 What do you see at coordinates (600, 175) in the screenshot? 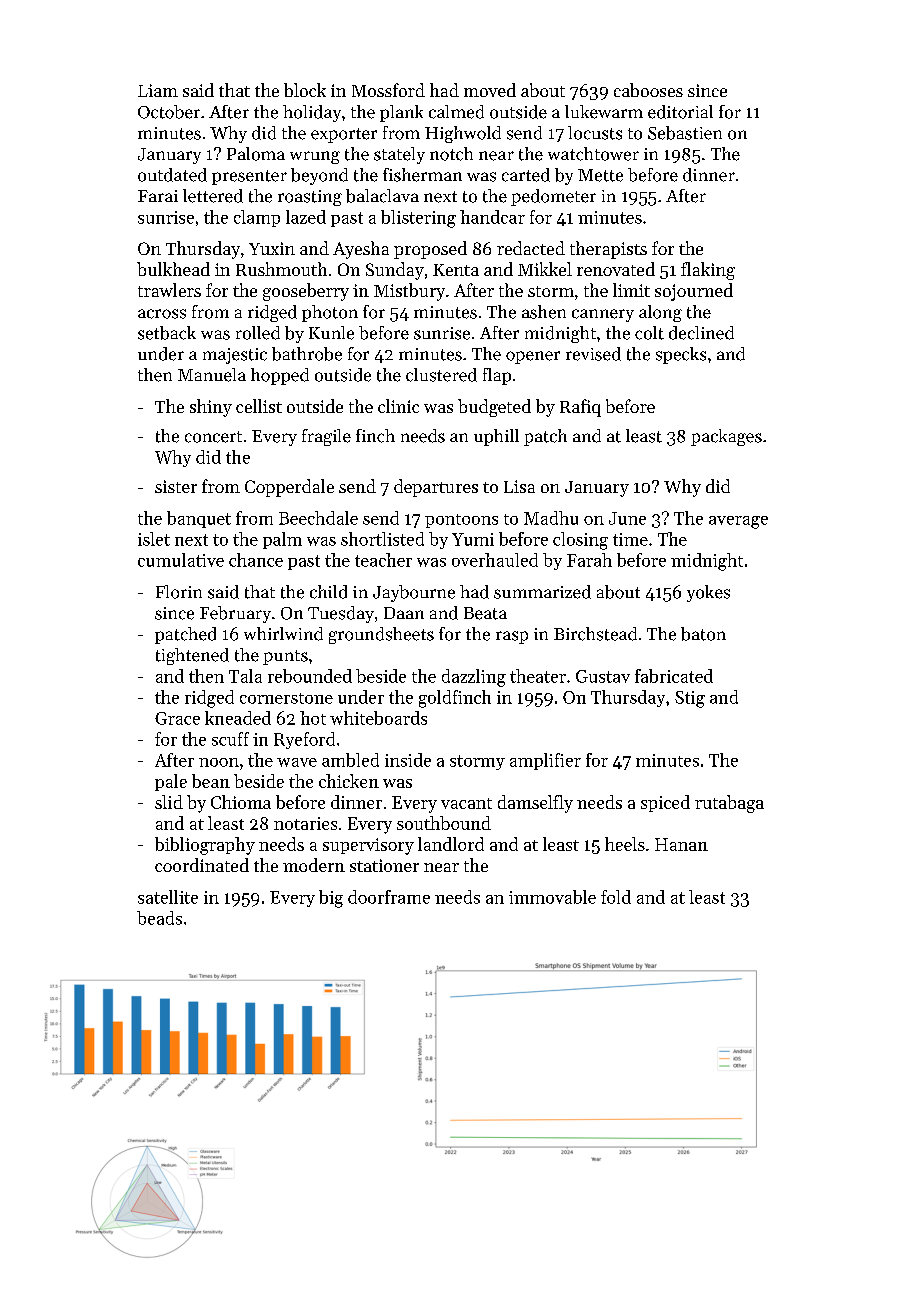
I see `Mette` at bounding box center [600, 175].
